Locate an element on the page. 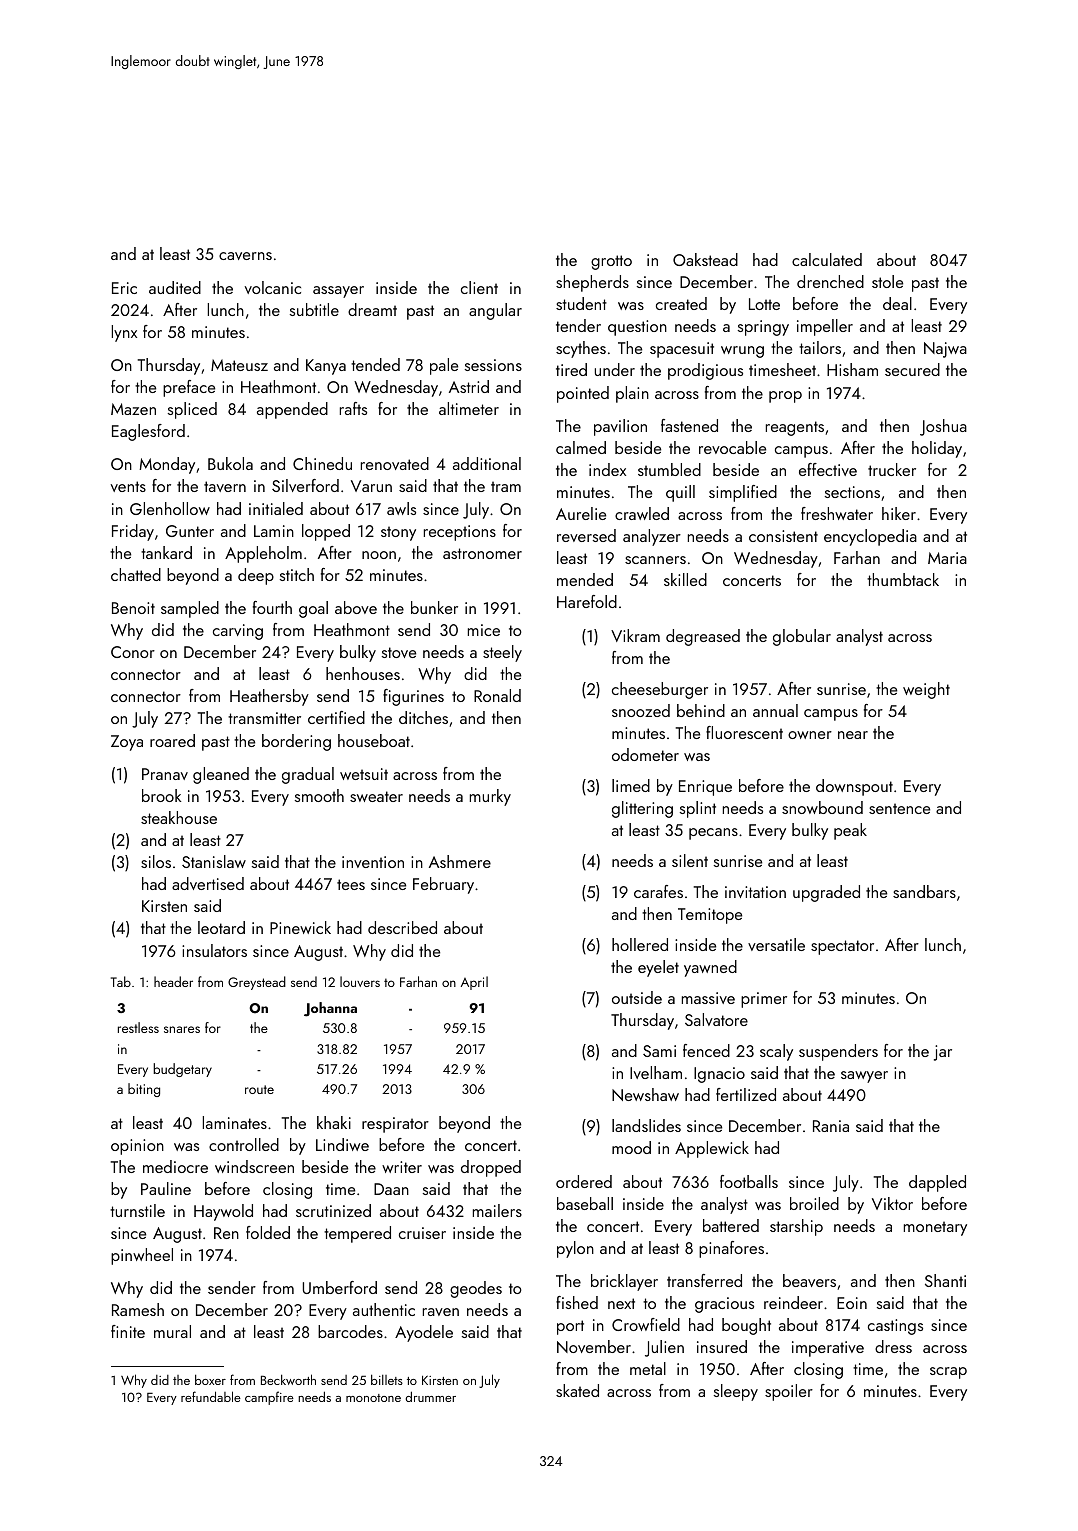 This page has width=1078, height=1531. Gunter is located at coordinates (190, 531).
